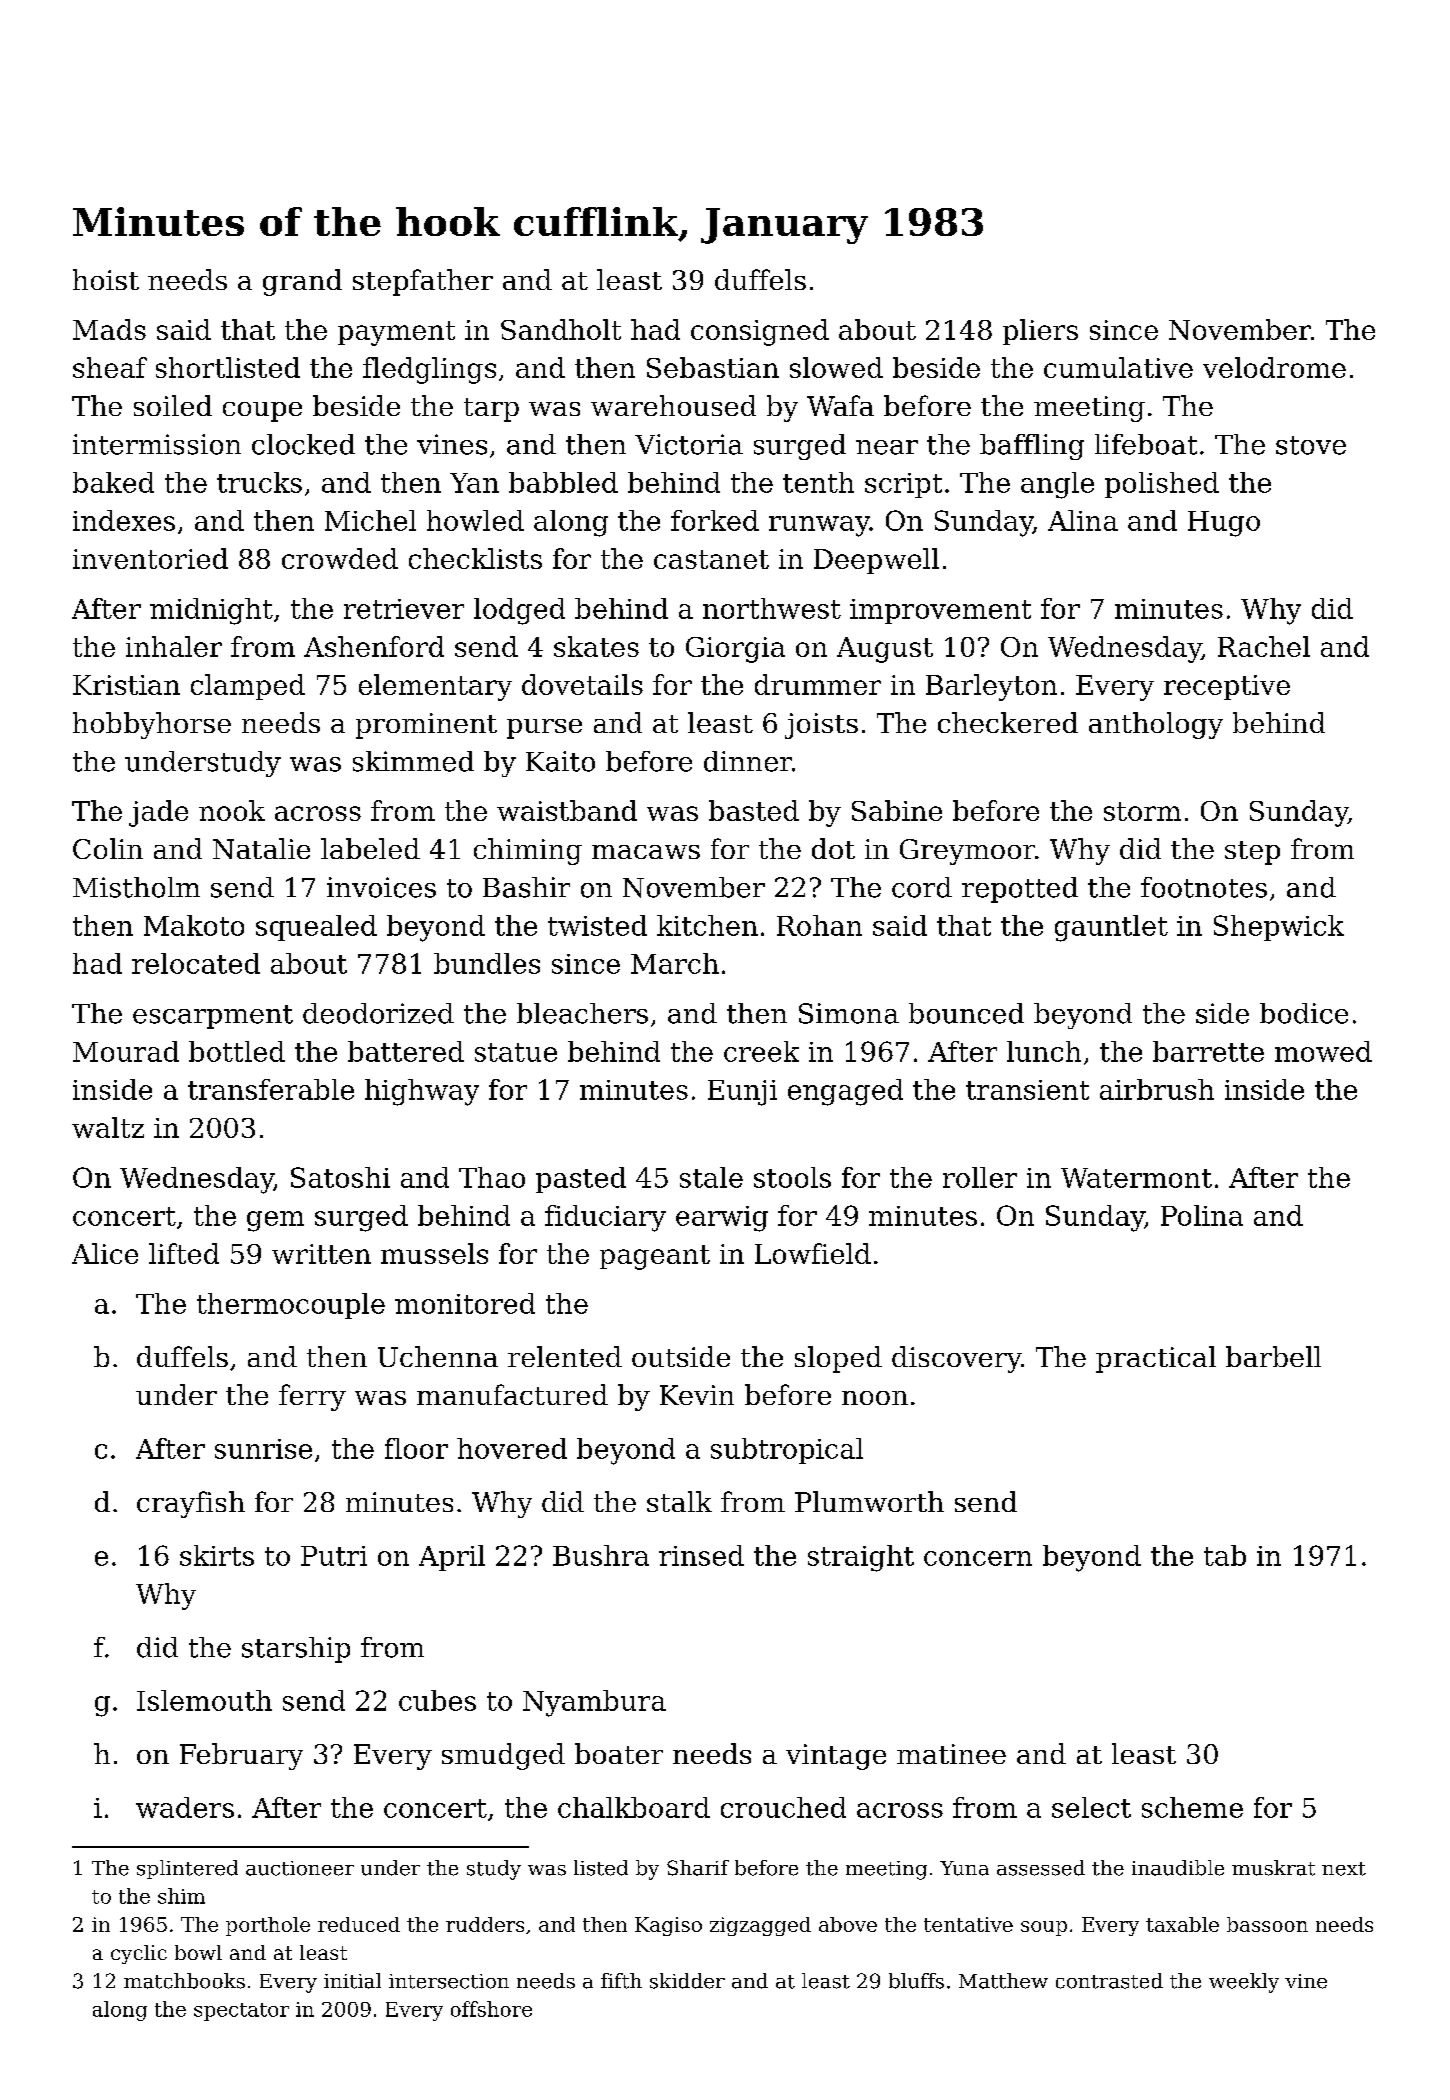  Describe the element at coordinates (187, 1869) in the page. I see `splintered` at that location.
